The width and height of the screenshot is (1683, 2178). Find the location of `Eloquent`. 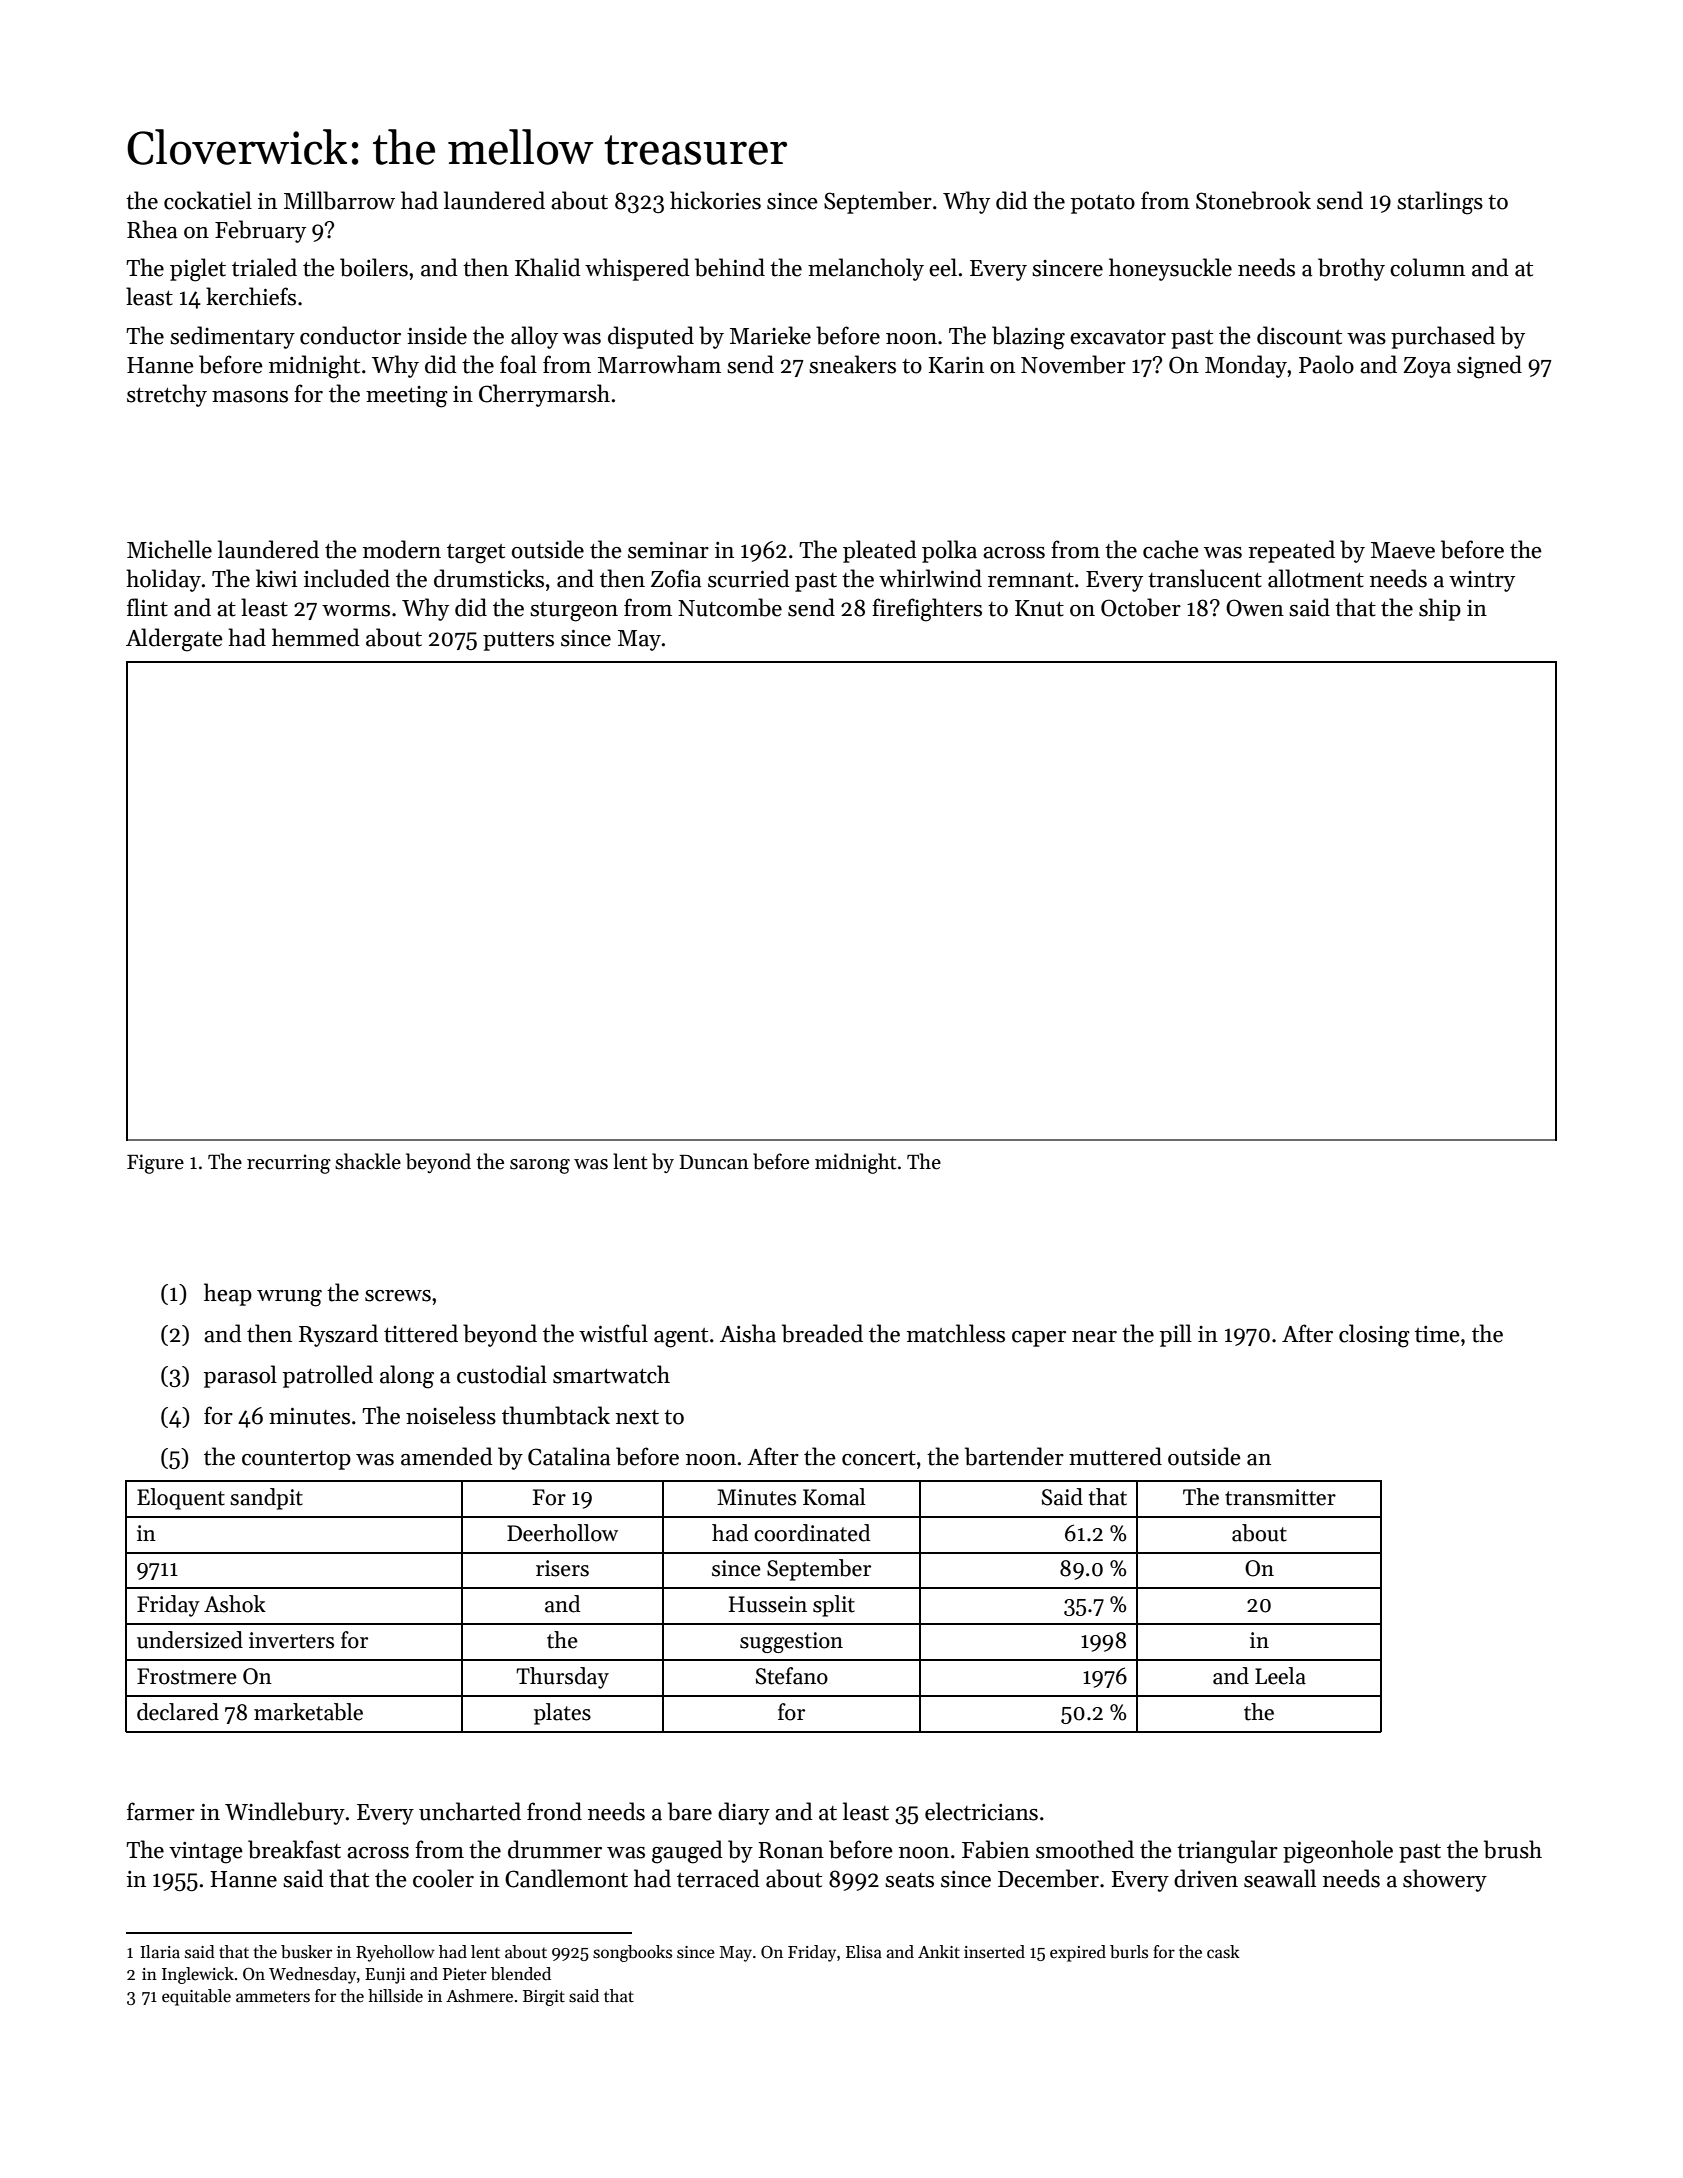

Eloquent is located at coordinates (181, 1499).
